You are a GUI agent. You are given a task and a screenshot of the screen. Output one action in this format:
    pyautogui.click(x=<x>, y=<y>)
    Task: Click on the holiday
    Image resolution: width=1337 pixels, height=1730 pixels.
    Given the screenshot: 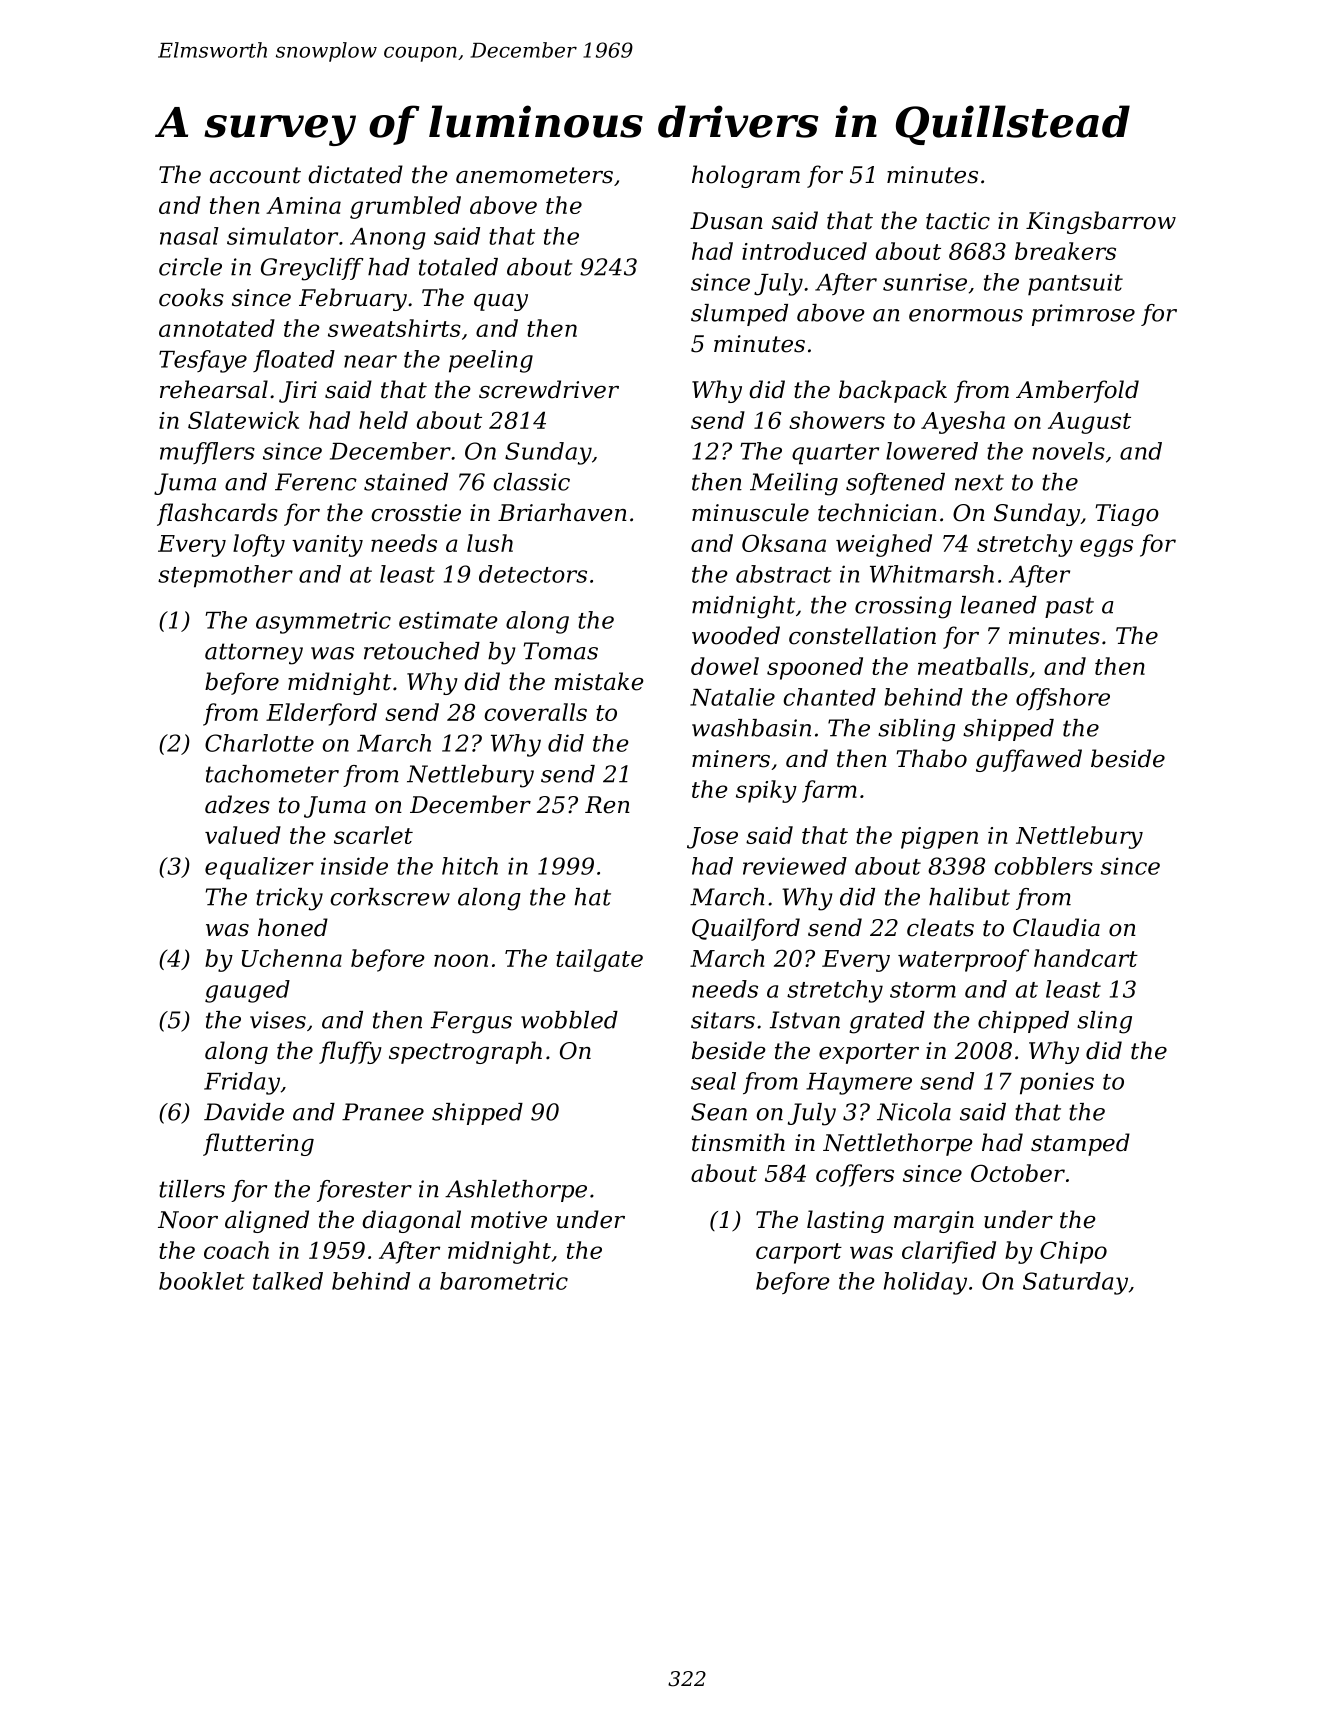 What is the action you would take?
    pyautogui.click(x=925, y=1283)
